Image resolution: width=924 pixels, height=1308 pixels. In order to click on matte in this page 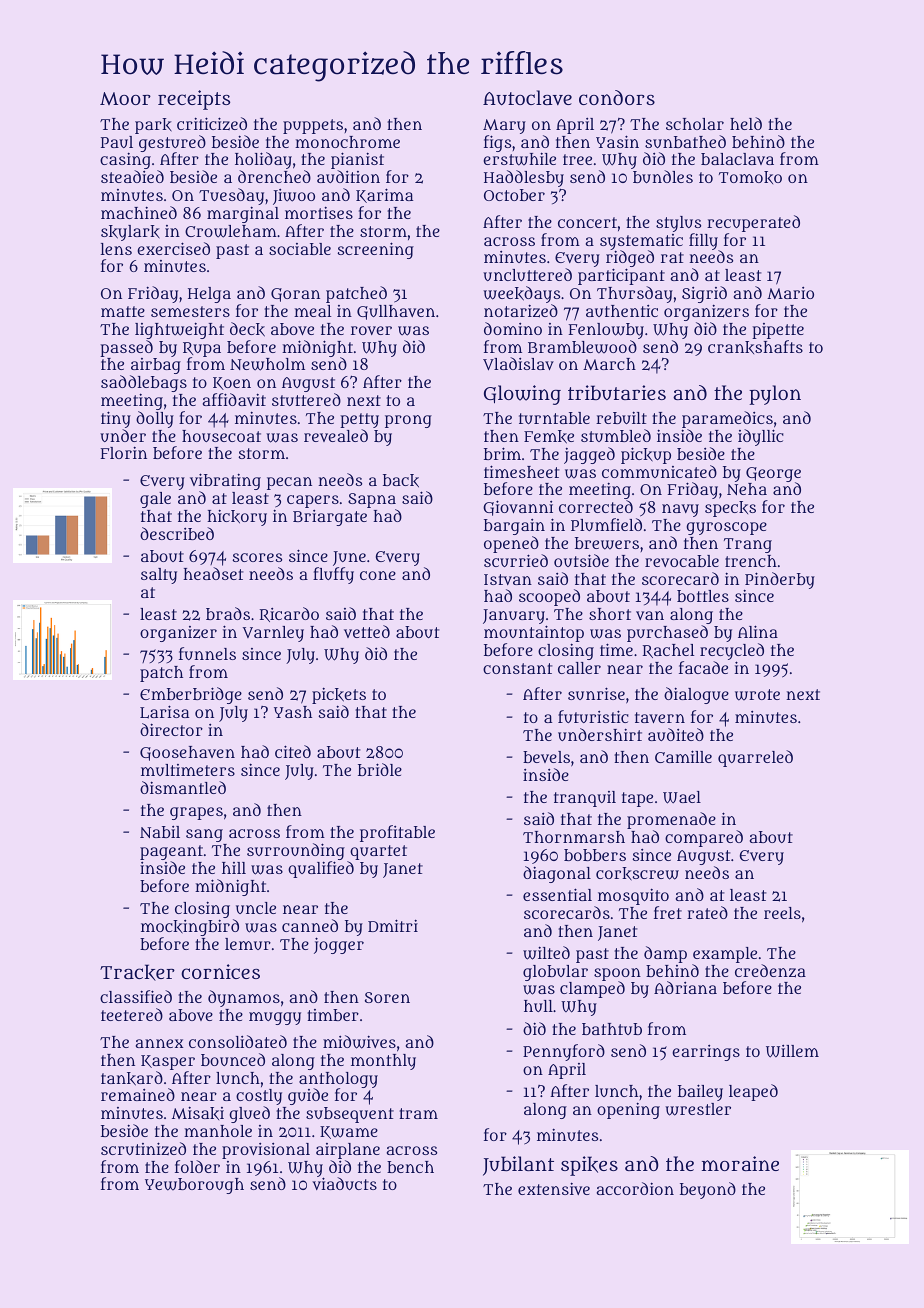, I will do `click(123, 311)`.
